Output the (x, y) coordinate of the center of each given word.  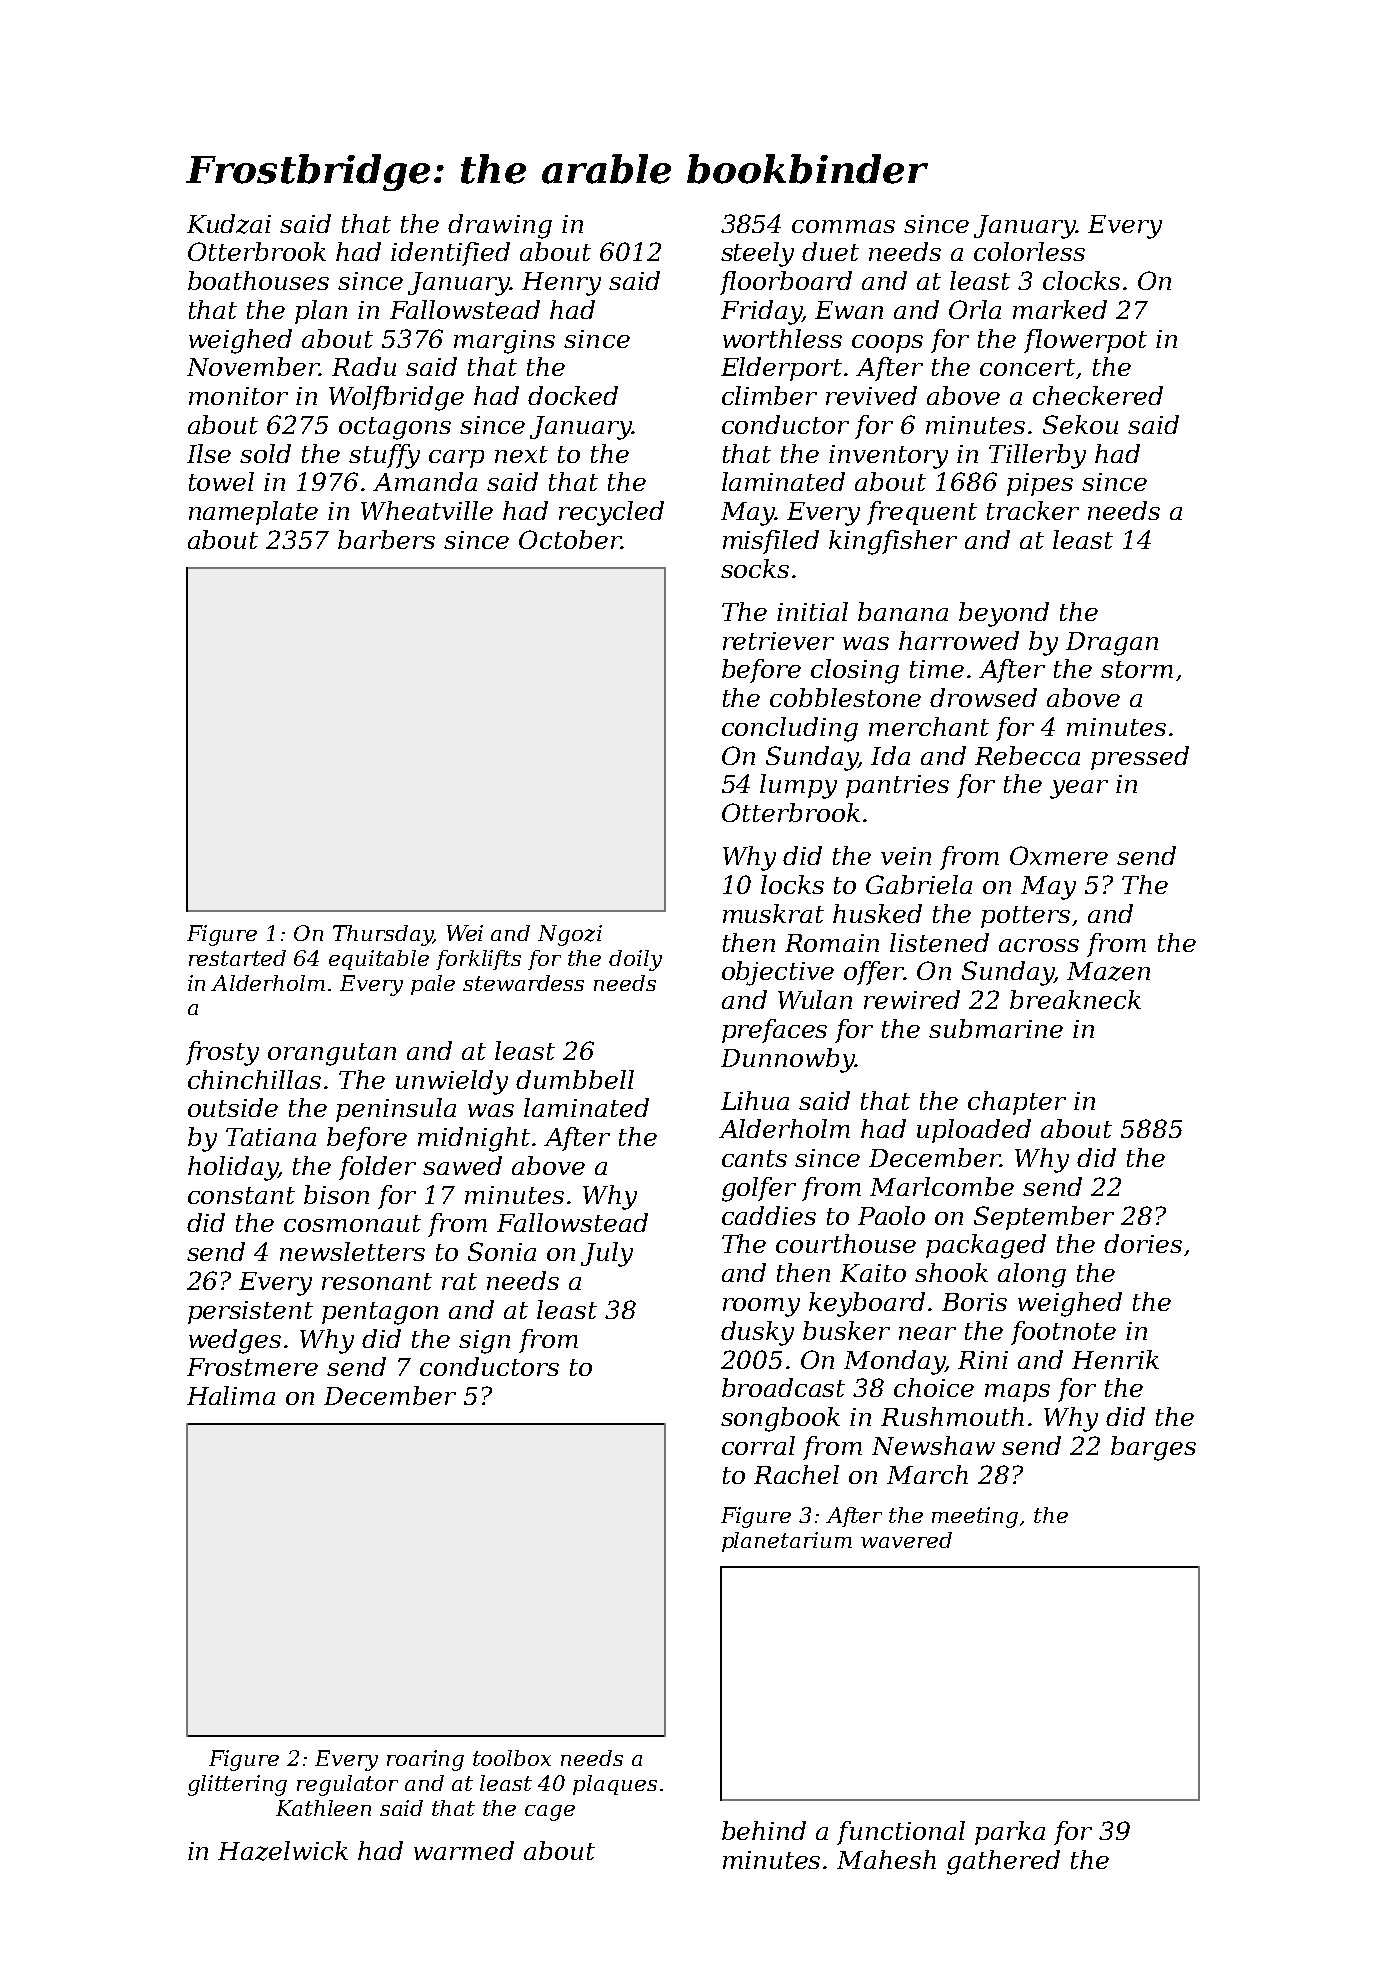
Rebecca (1027, 755)
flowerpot (1085, 341)
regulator (347, 1785)
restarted (237, 958)
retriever (778, 641)
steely (757, 254)
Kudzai (229, 224)
